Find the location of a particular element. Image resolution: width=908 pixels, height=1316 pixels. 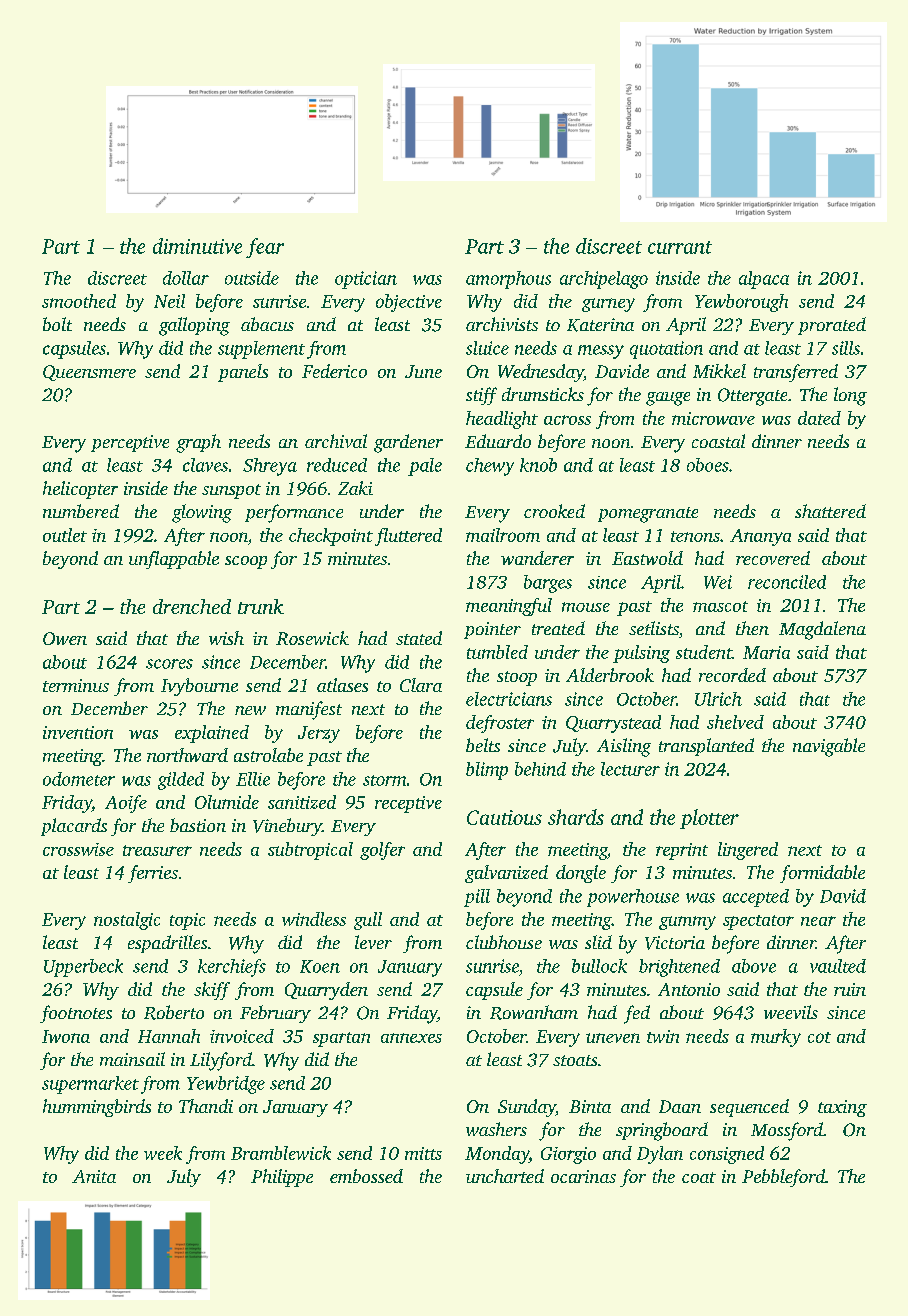

mitts is located at coordinates (423, 1153).
